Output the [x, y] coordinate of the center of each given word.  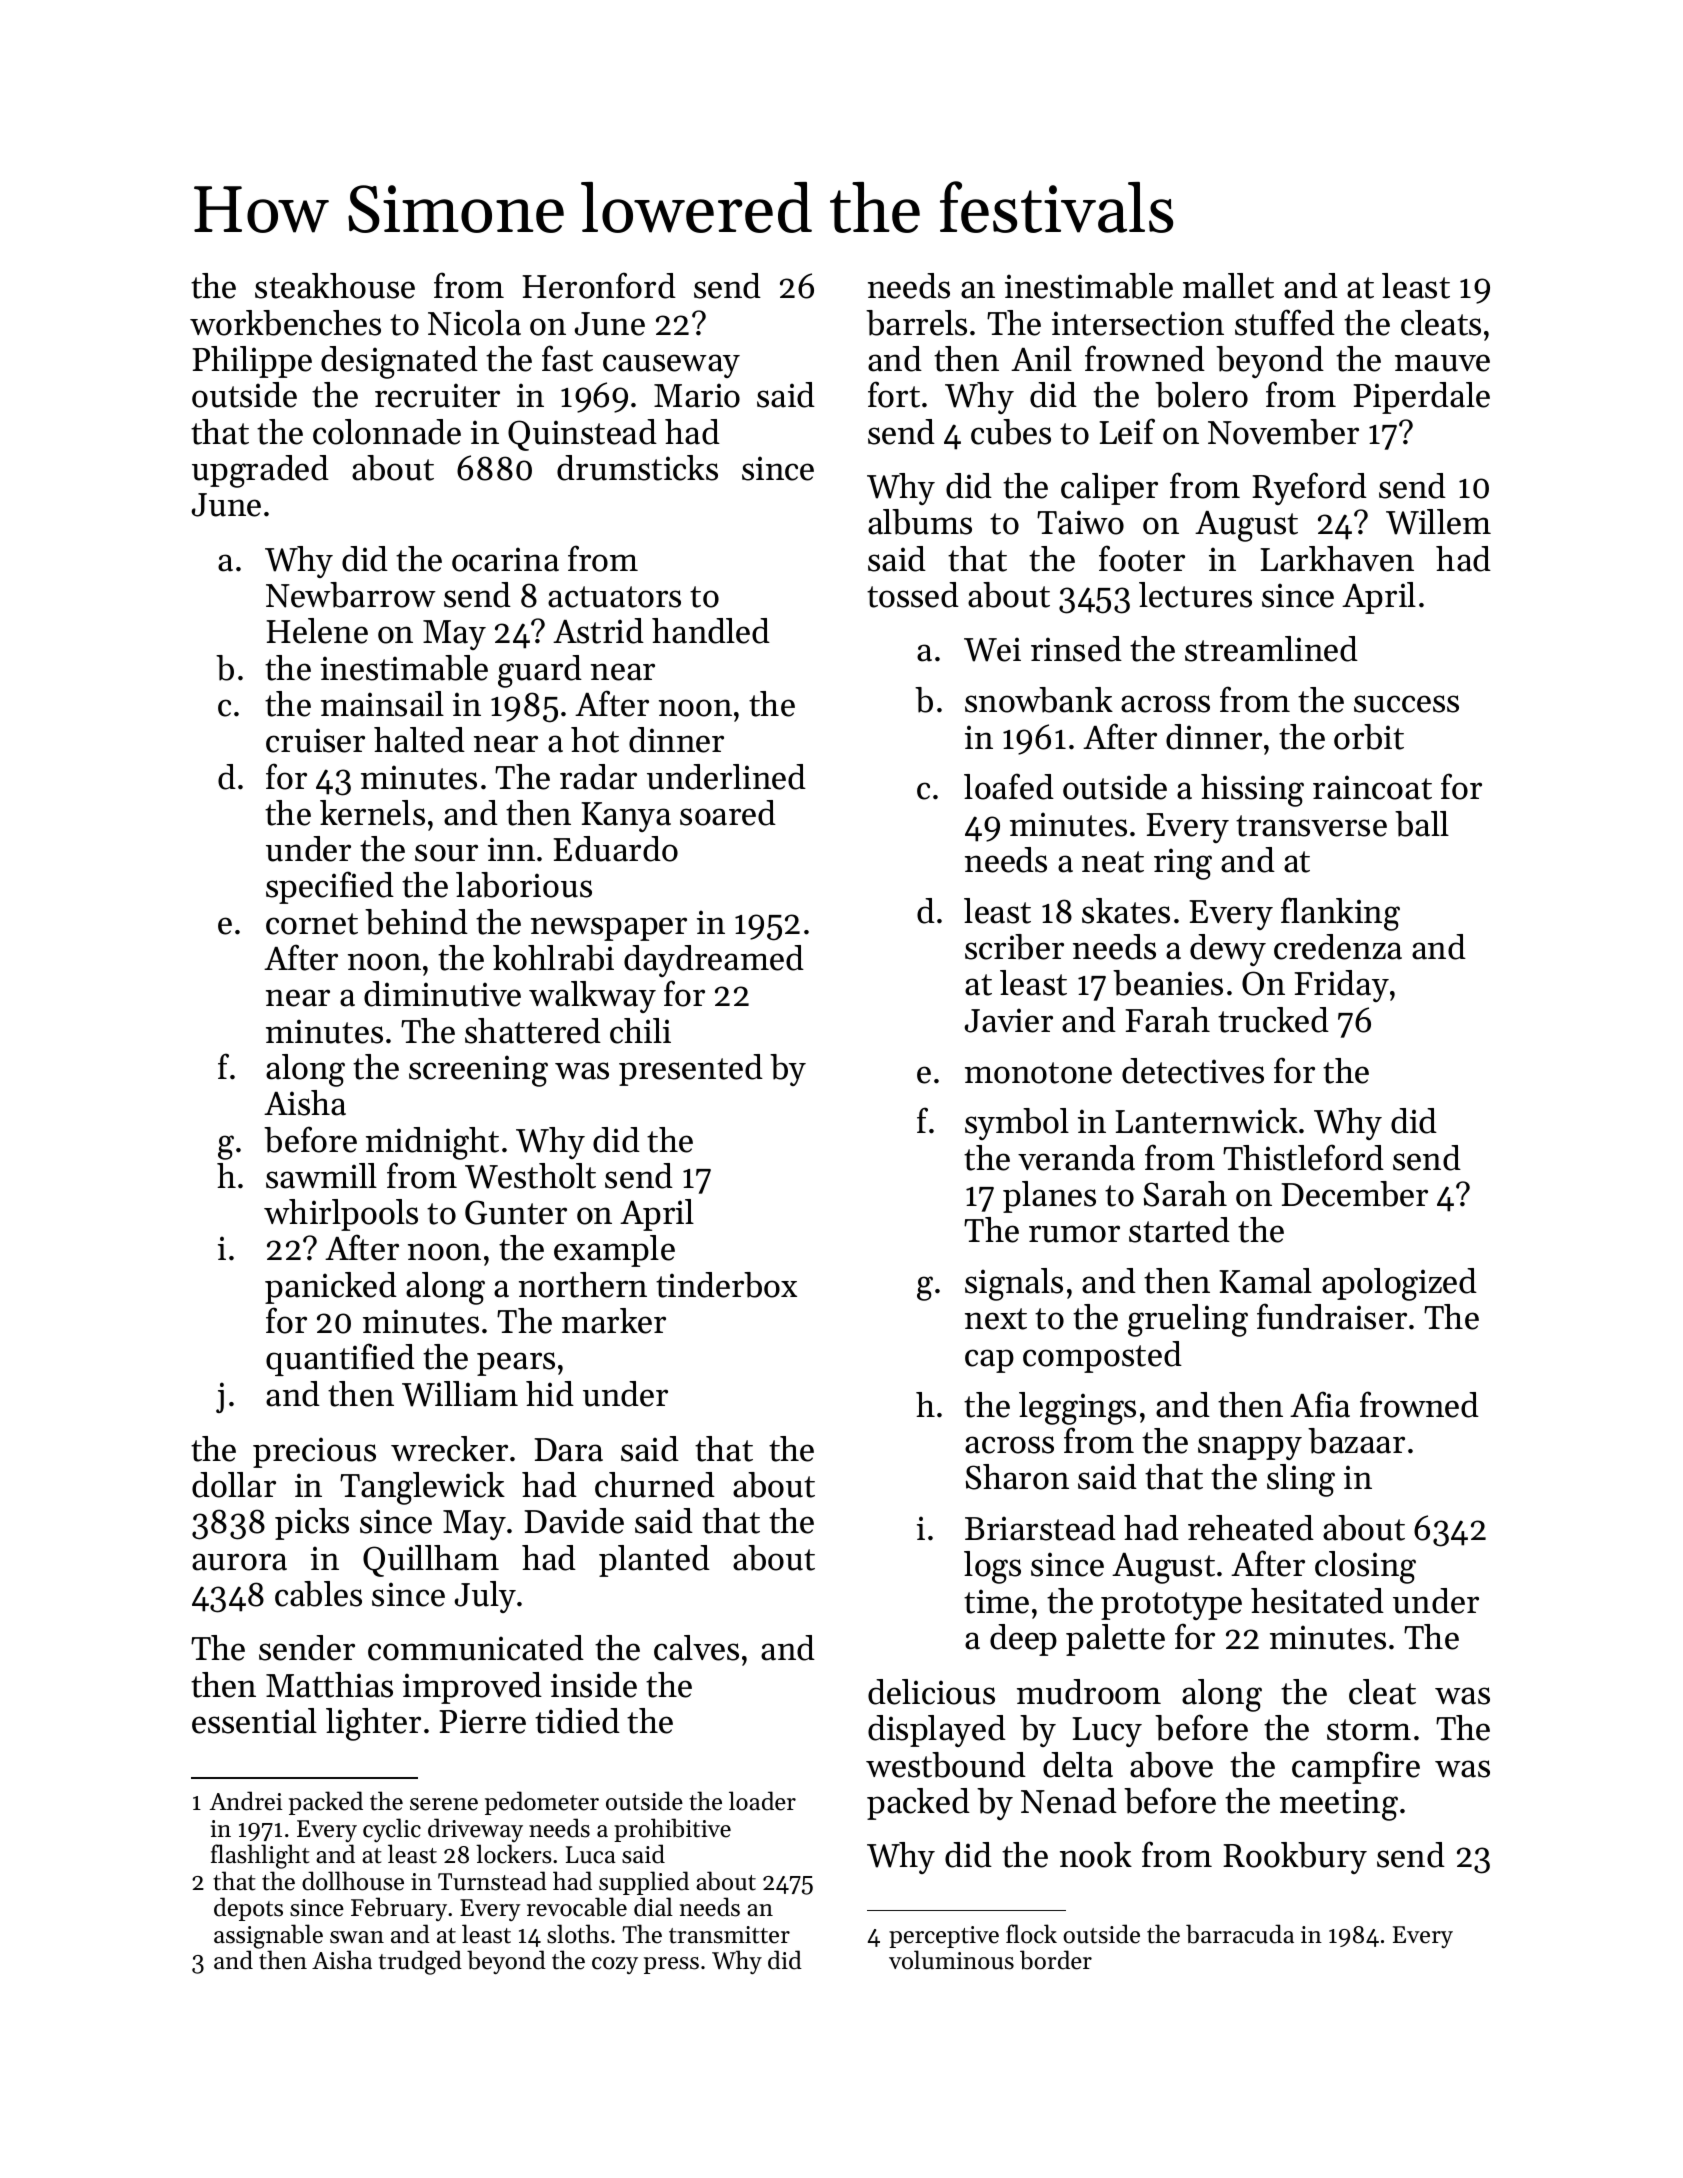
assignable [268, 1936]
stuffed [1285, 322]
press [671, 1965]
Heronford [599, 285]
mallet [1228, 286]
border [1056, 1960]
